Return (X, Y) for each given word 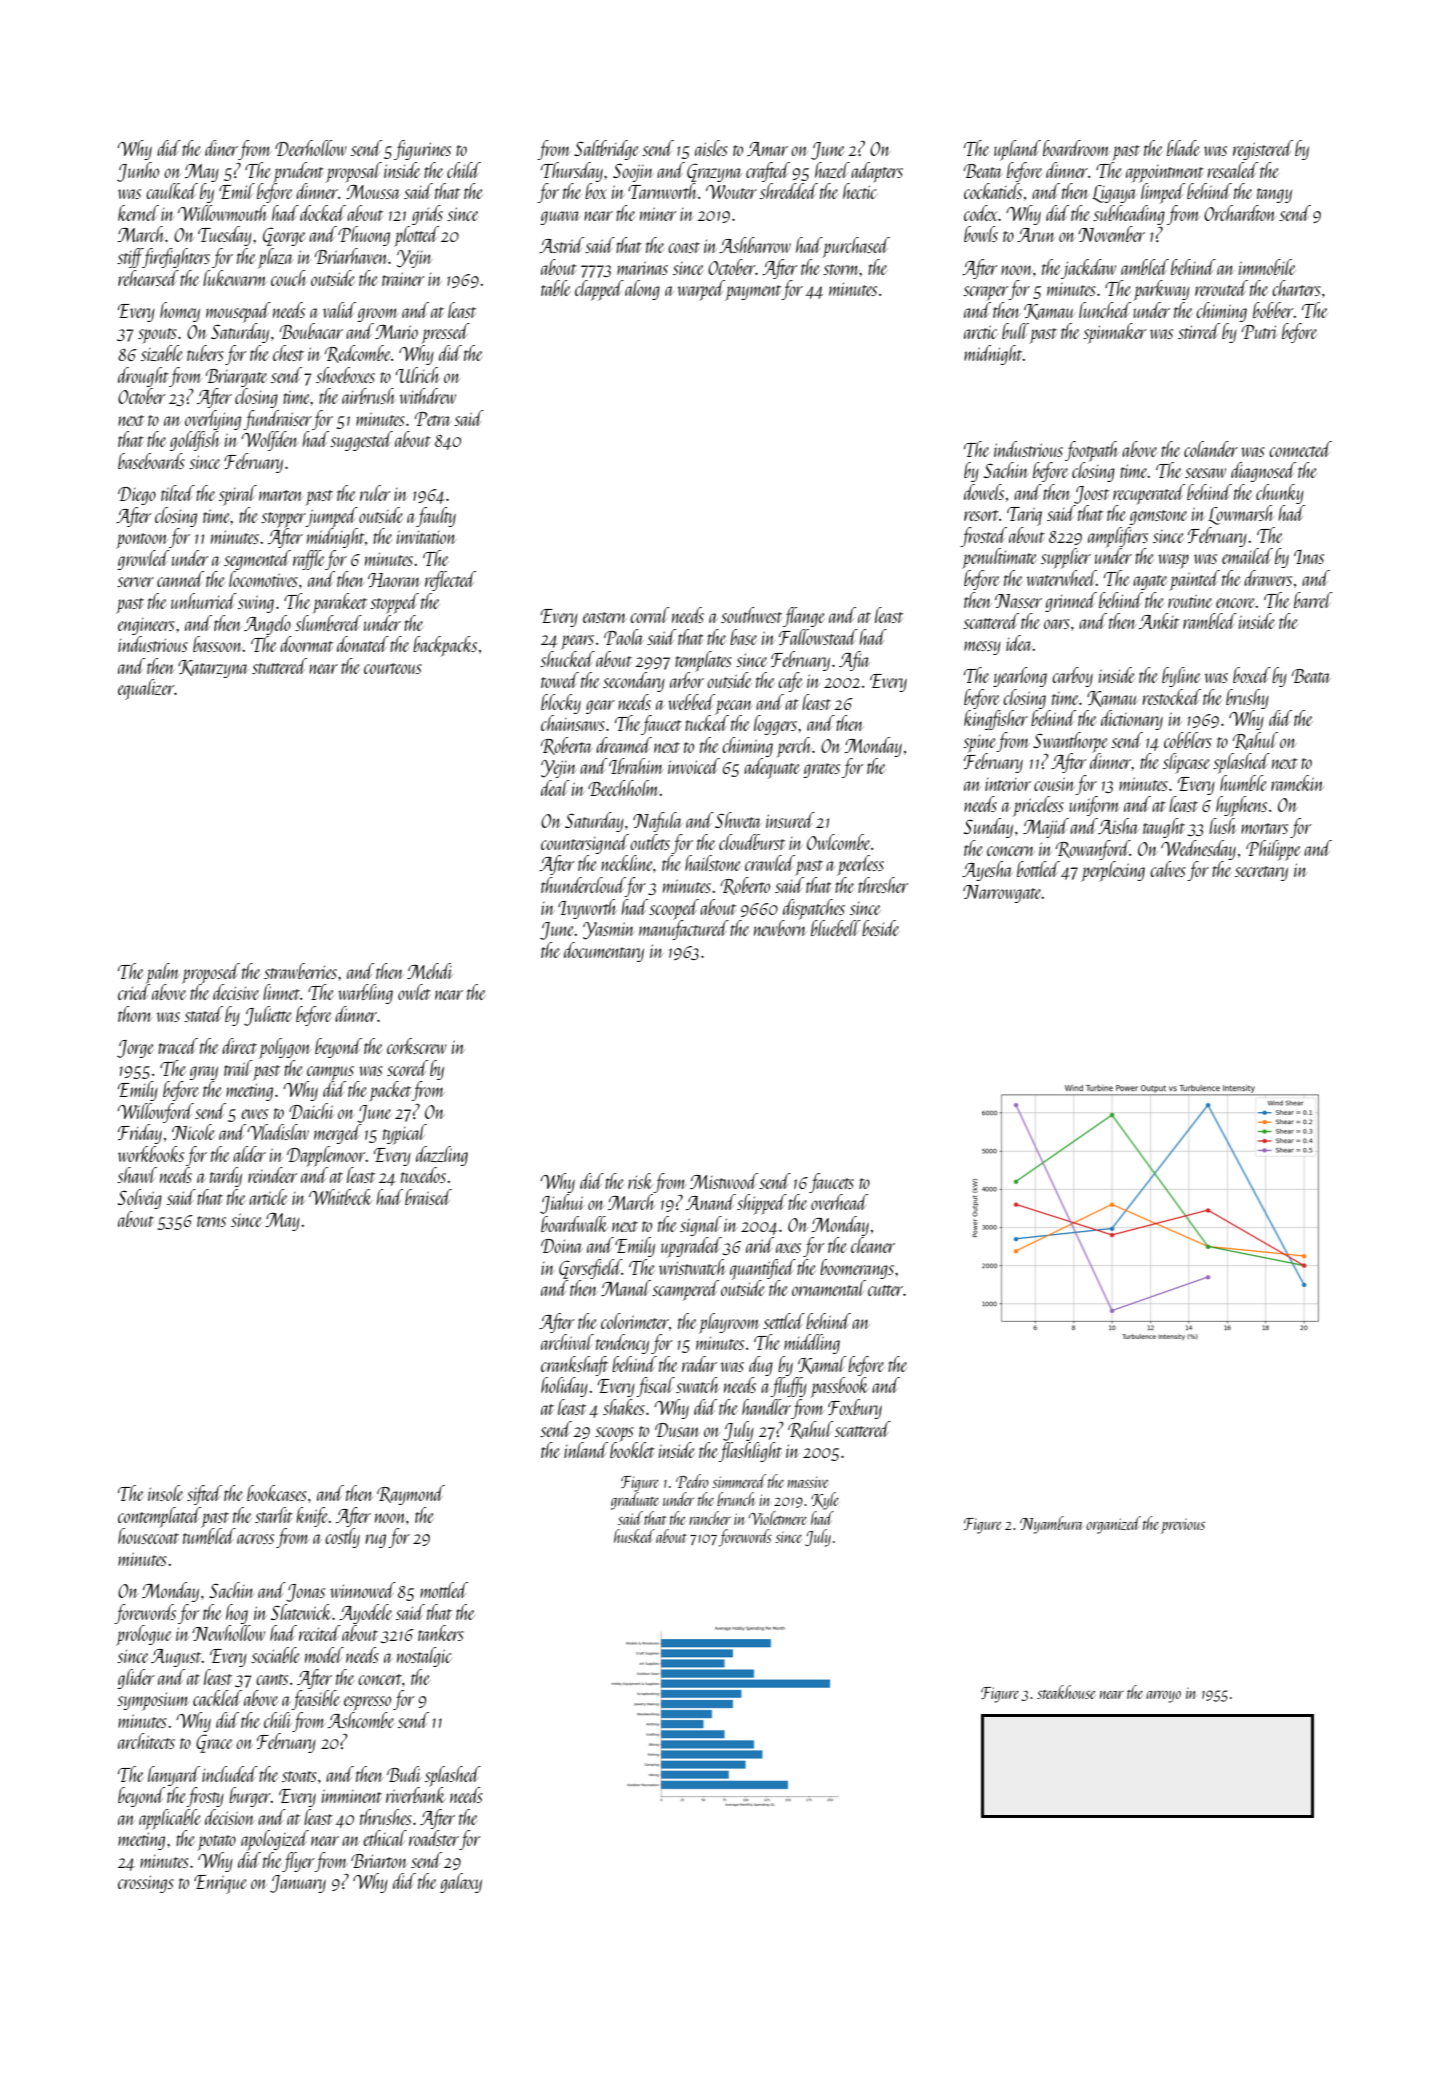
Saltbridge (606, 150)
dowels (984, 492)
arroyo (1163, 1697)
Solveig (140, 1199)
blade (1183, 148)
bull (1015, 331)
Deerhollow (311, 148)
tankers (441, 1633)
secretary (1261, 873)
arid (760, 1245)
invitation (426, 537)
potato (216, 1843)
